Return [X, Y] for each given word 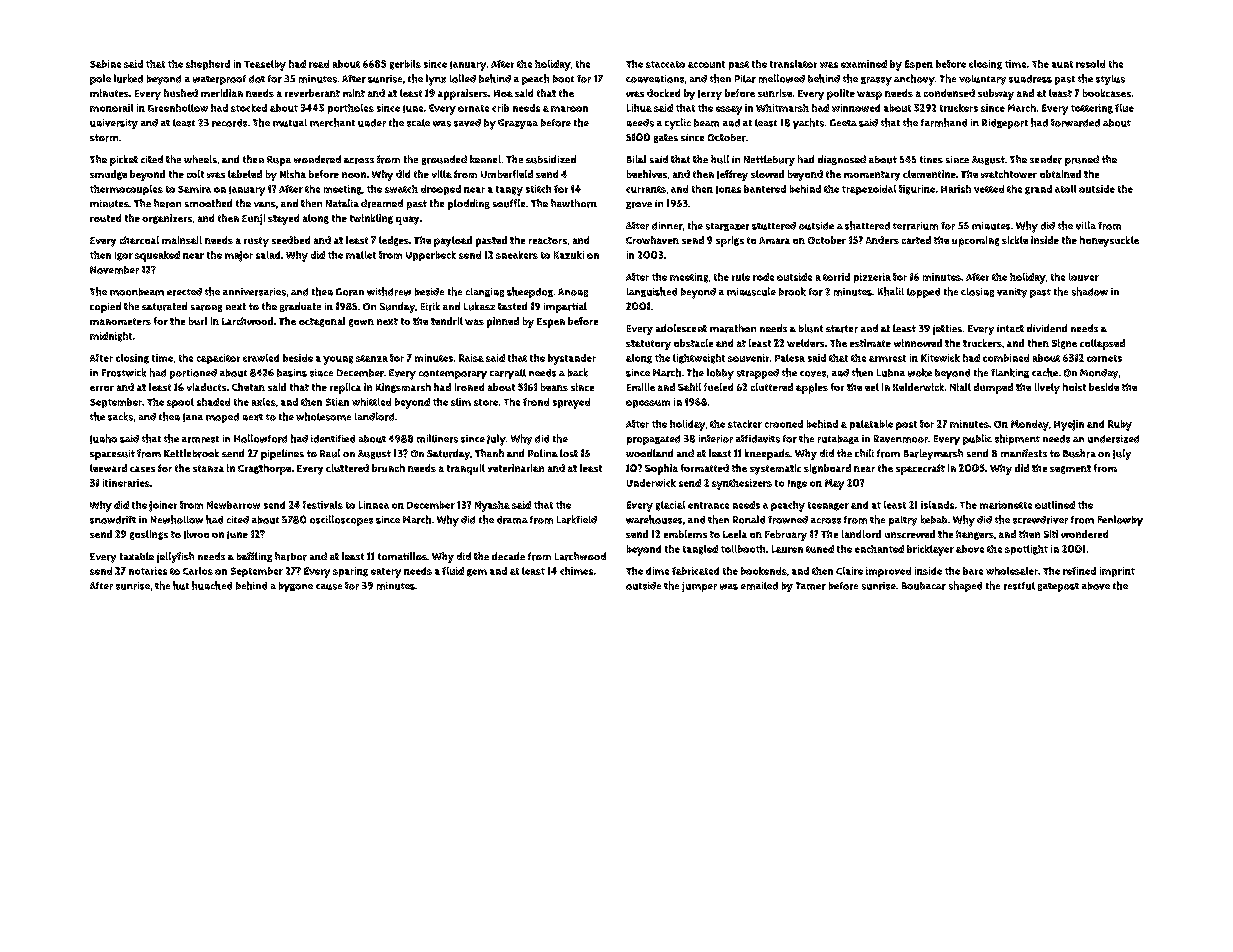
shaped [965, 586]
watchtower [1009, 174]
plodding [469, 204]
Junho [103, 439]
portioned [193, 374]
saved [467, 123]
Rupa [279, 161]
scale [418, 123]
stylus [1110, 80]
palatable [871, 425]
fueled [718, 387]
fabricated [695, 571]
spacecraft [920, 469]
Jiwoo [196, 534]
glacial [670, 506]
